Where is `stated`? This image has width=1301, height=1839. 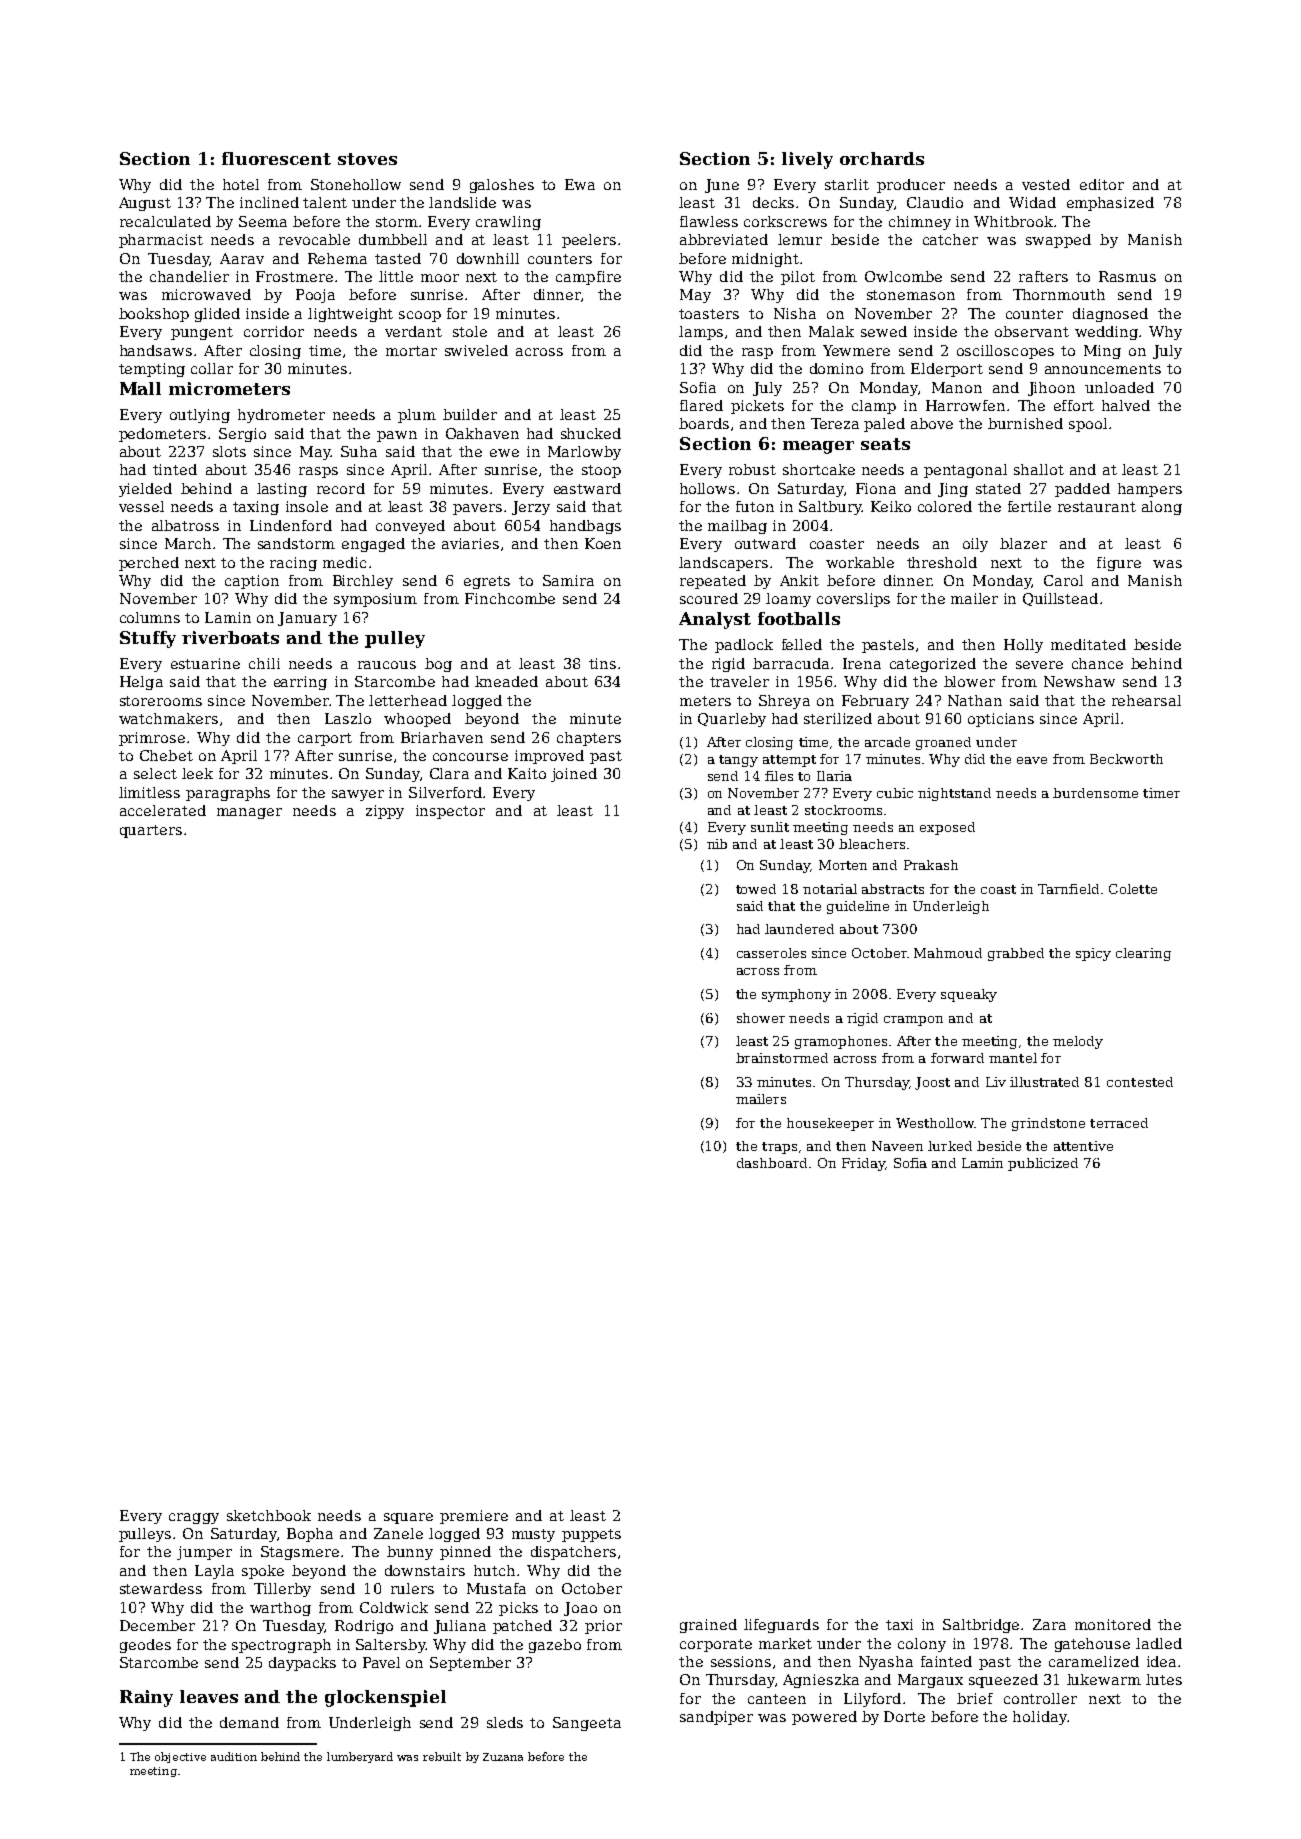 stated is located at coordinates (998, 488).
